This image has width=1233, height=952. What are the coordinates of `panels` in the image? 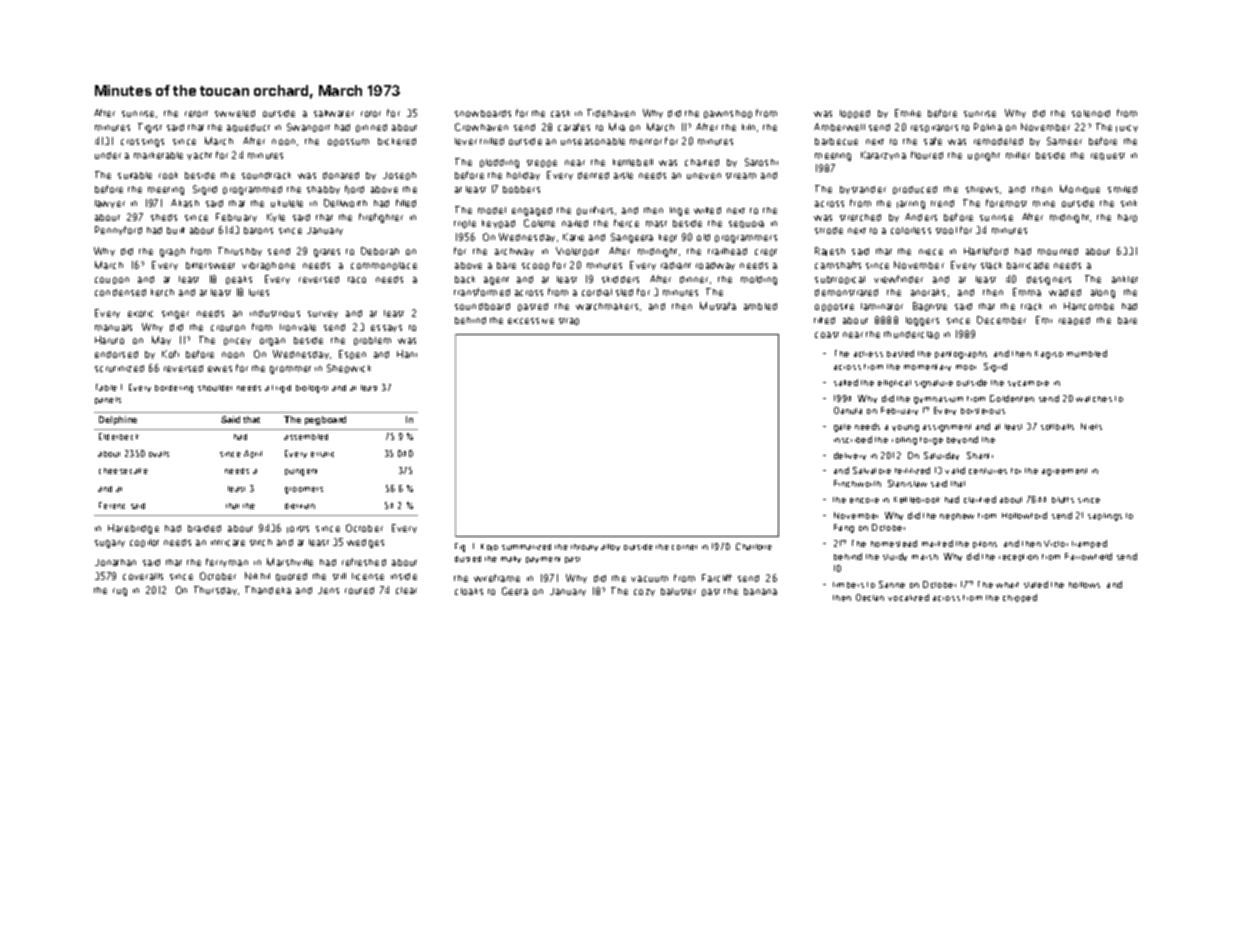 It's located at (108, 400).
